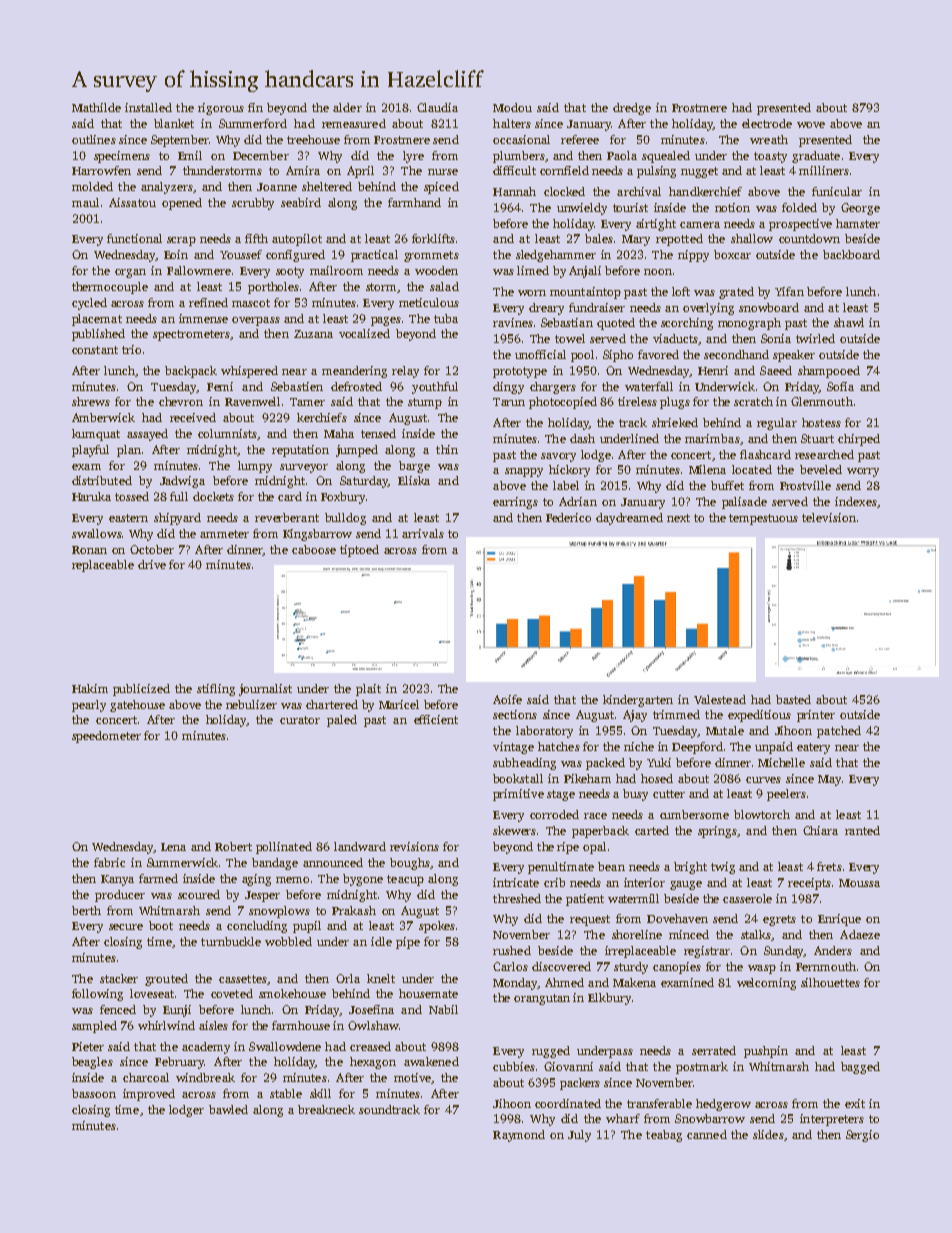  Describe the element at coordinates (182, 862) in the page. I see `Summerwick` at that location.
